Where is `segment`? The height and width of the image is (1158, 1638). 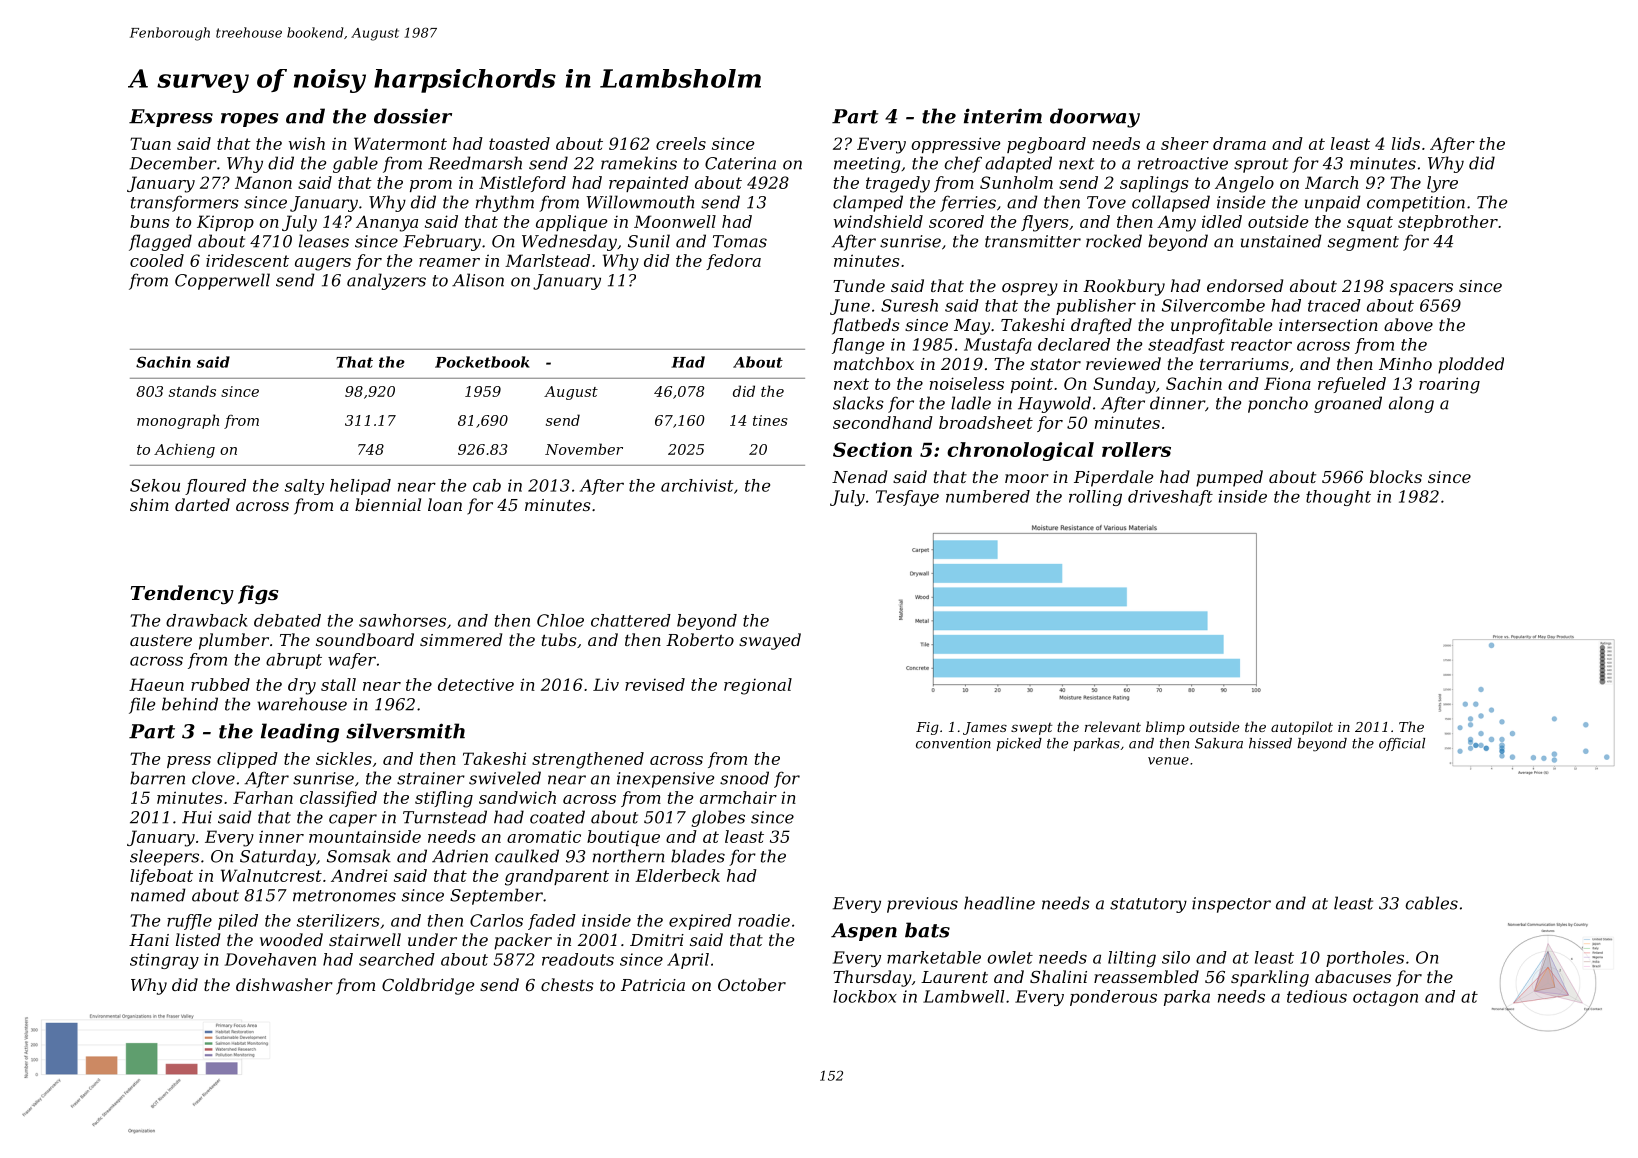 segment is located at coordinates (1363, 243).
